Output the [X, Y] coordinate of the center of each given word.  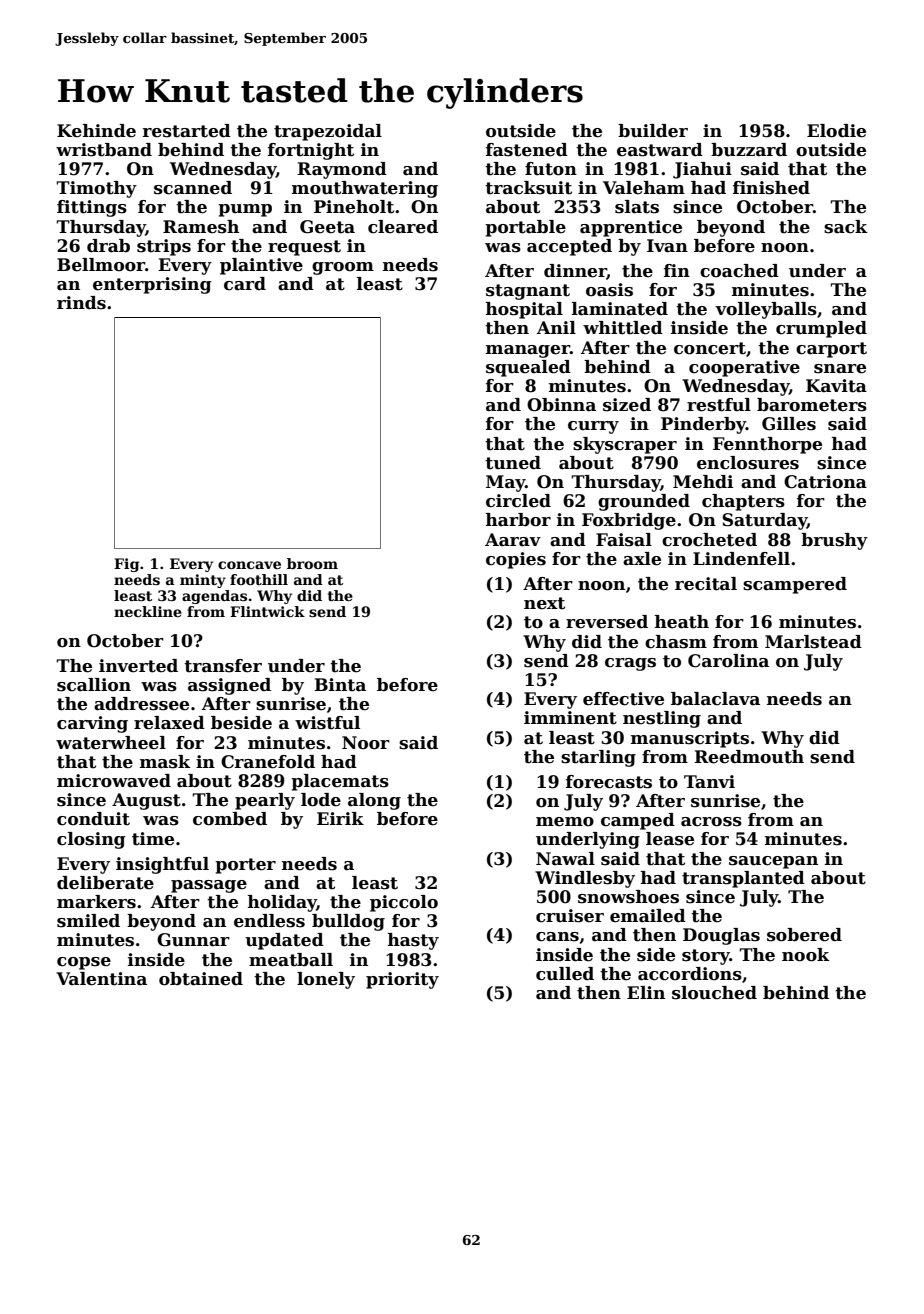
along [374, 801]
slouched [714, 993]
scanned [193, 188]
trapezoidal [328, 132]
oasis [609, 290]
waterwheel [111, 743]
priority [402, 980]
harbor [518, 520]
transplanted [743, 879]
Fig [126, 565]
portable [525, 228]
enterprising [152, 285]
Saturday [764, 521]
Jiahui [702, 170]
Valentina [101, 979]
